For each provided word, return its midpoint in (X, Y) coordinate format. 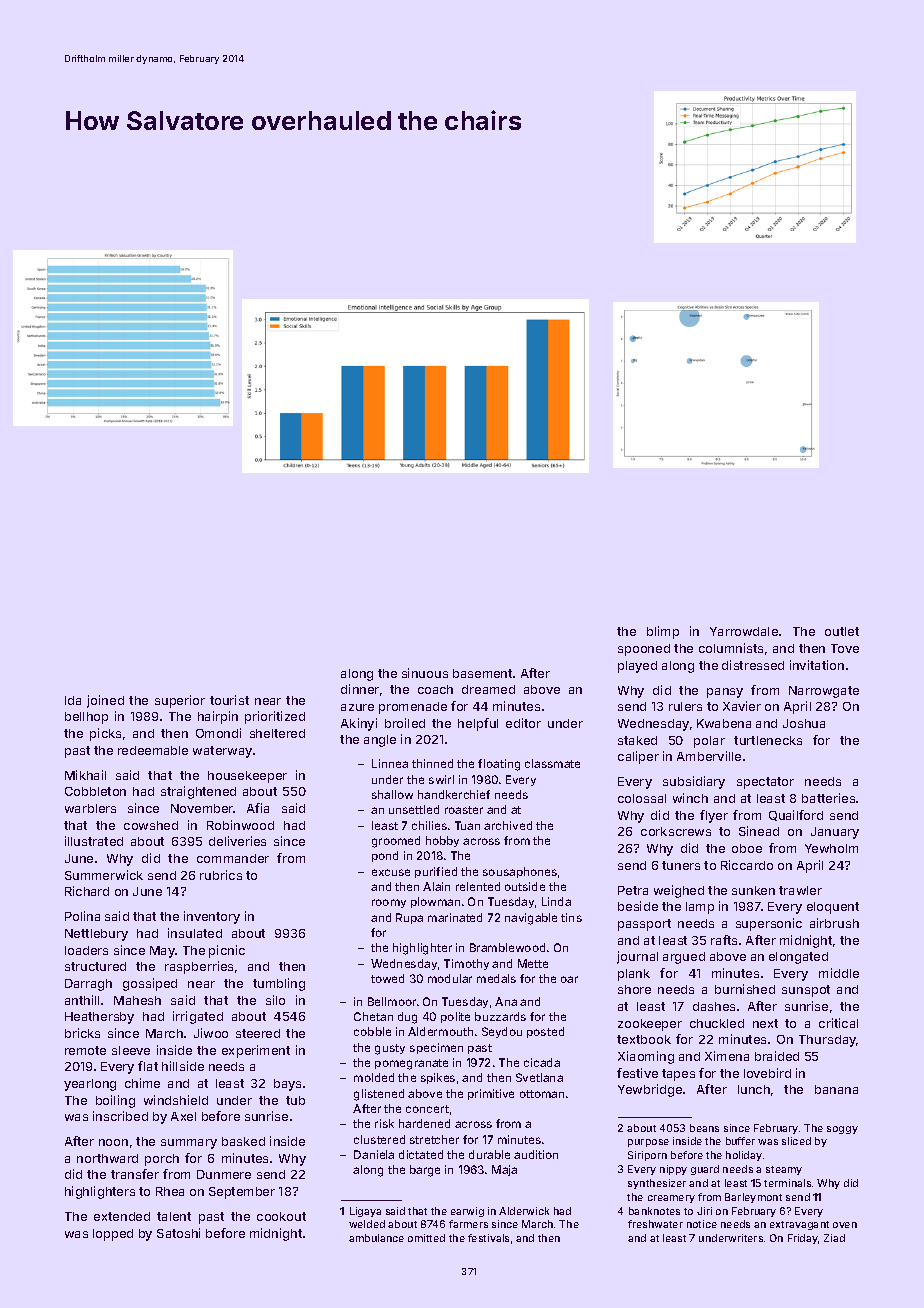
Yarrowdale (744, 631)
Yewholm (831, 848)
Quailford (796, 815)
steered (258, 1033)
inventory (212, 917)
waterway (222, 752)
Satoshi (178, 1233)
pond (385, 856)
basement (482, 673)
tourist (229, 700)
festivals (488, 1238)
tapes (678, 1075)
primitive (491, 1094)
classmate (552, 763)
